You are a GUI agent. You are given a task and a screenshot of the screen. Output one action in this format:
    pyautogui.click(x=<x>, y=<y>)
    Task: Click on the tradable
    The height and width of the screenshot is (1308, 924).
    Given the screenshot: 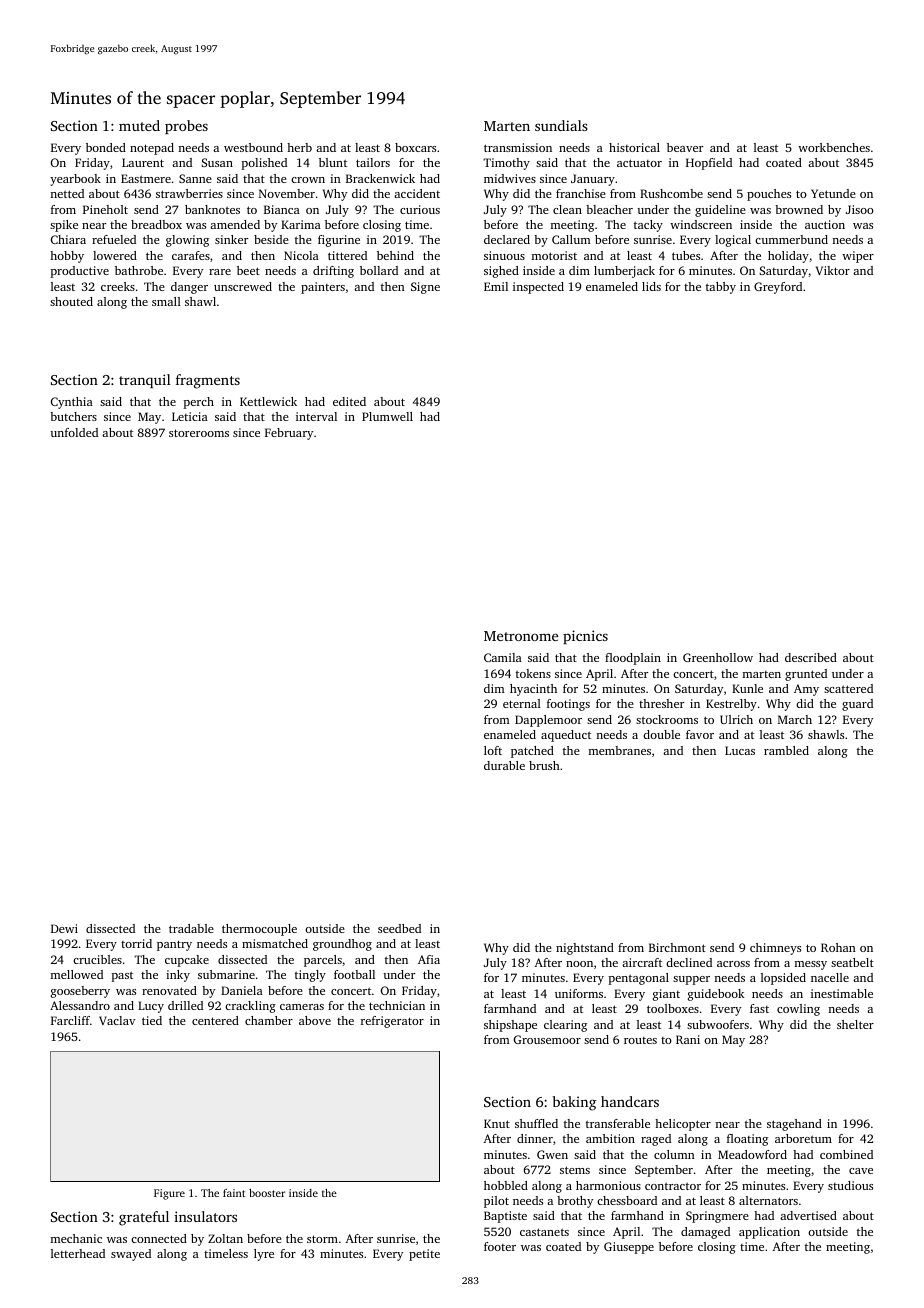 What is the action you would take?
    pyautogui.click(x=191, y=928)
